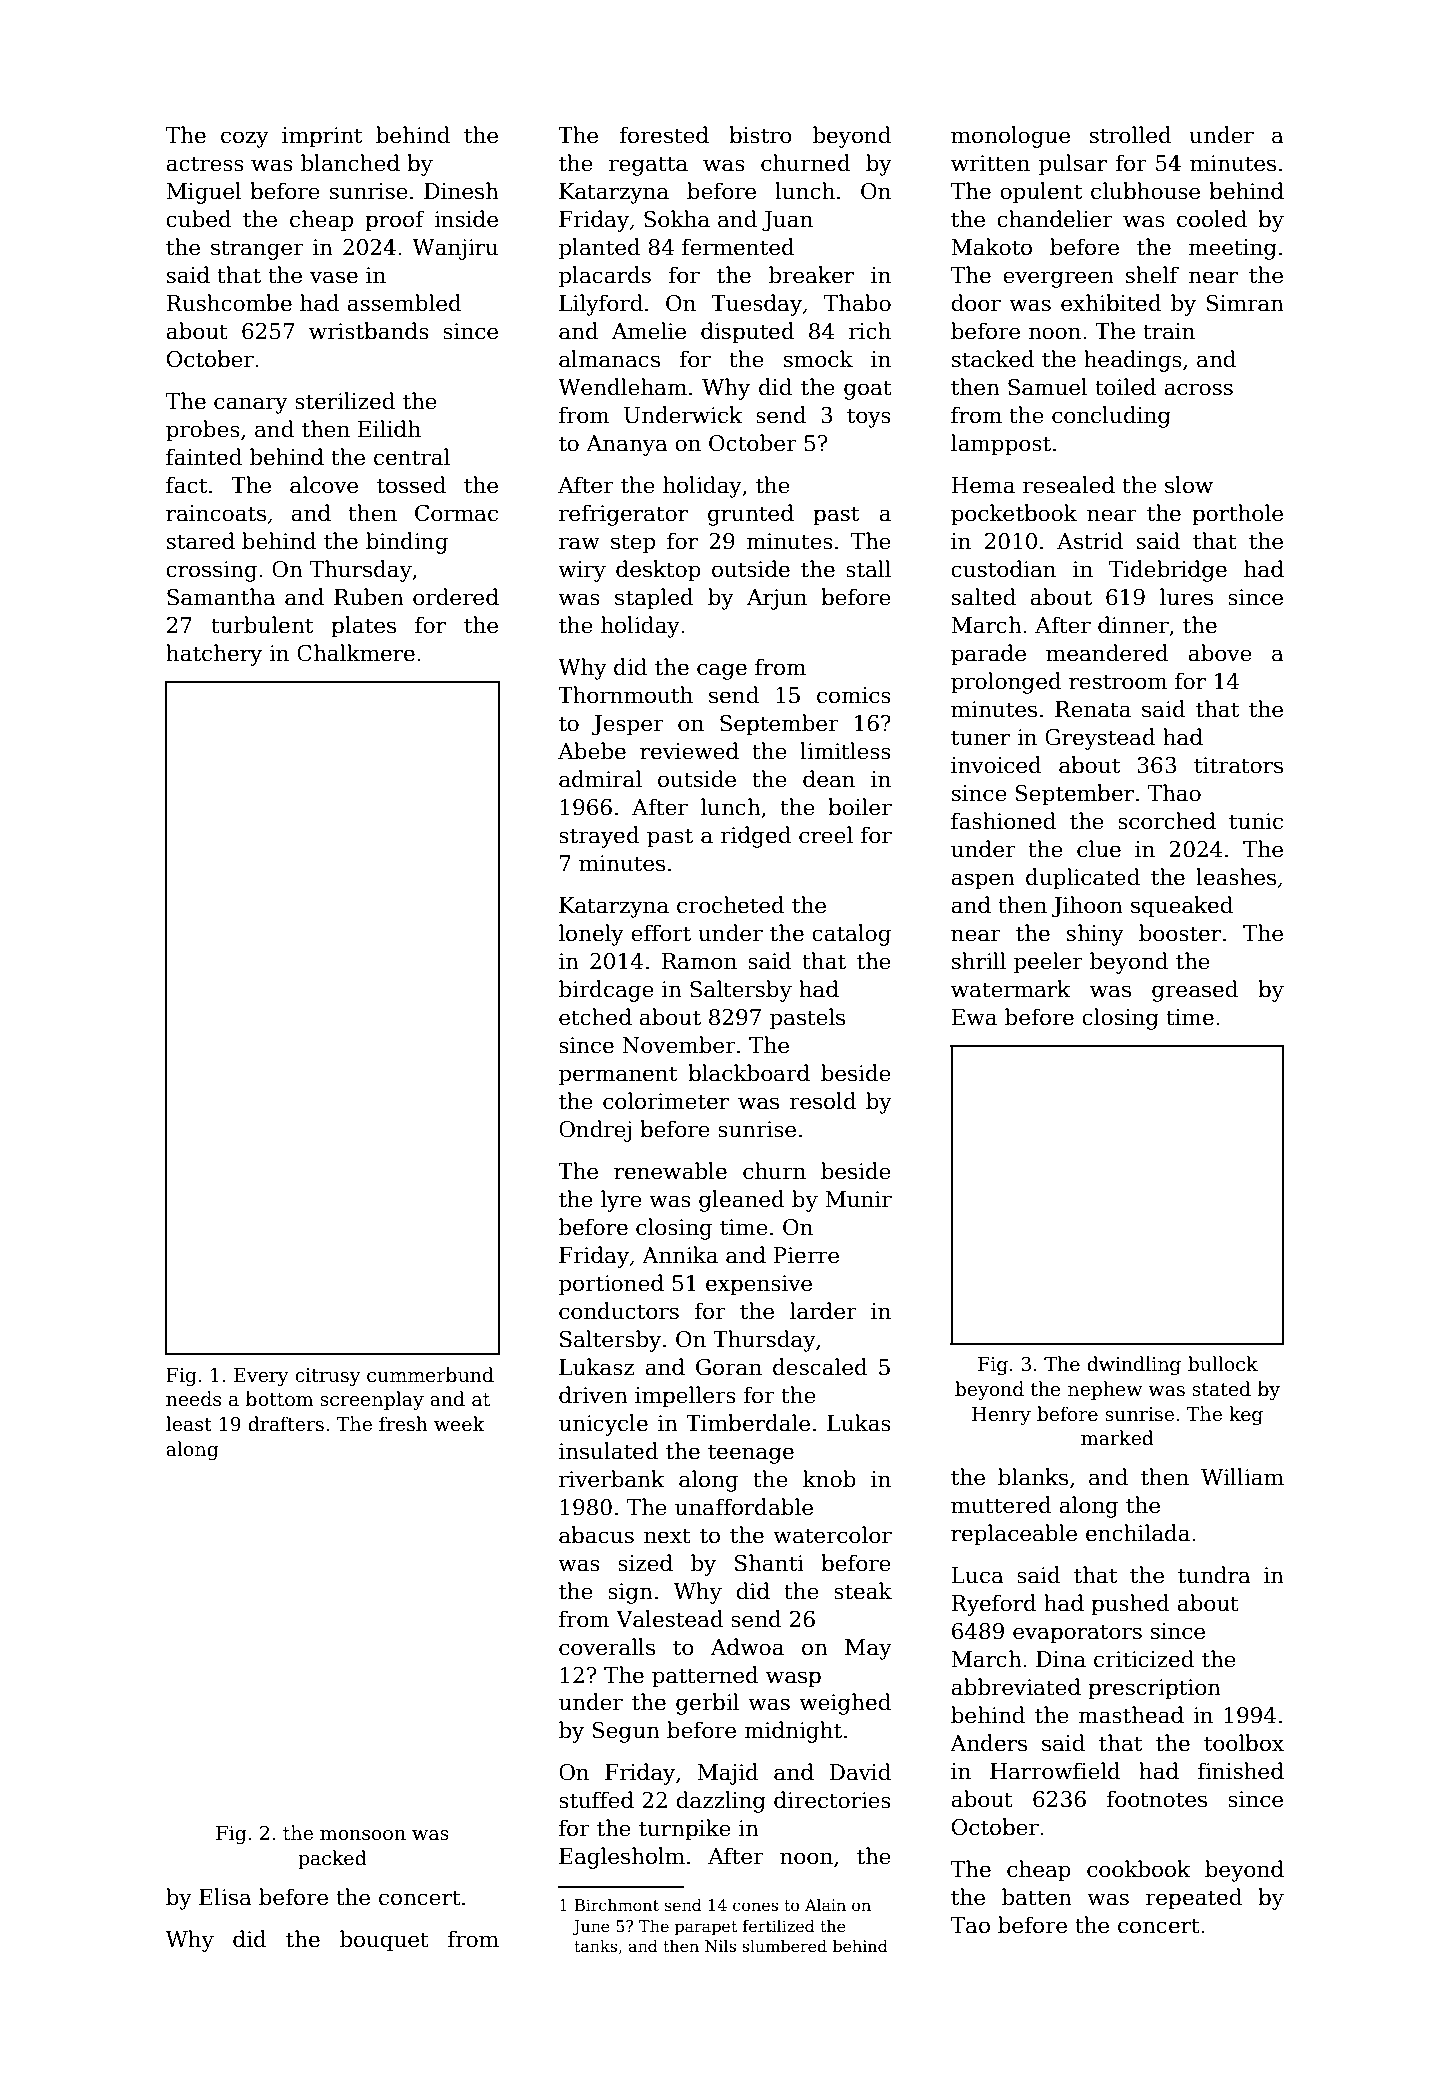  I want to click on cozy, so click(245, 139).
